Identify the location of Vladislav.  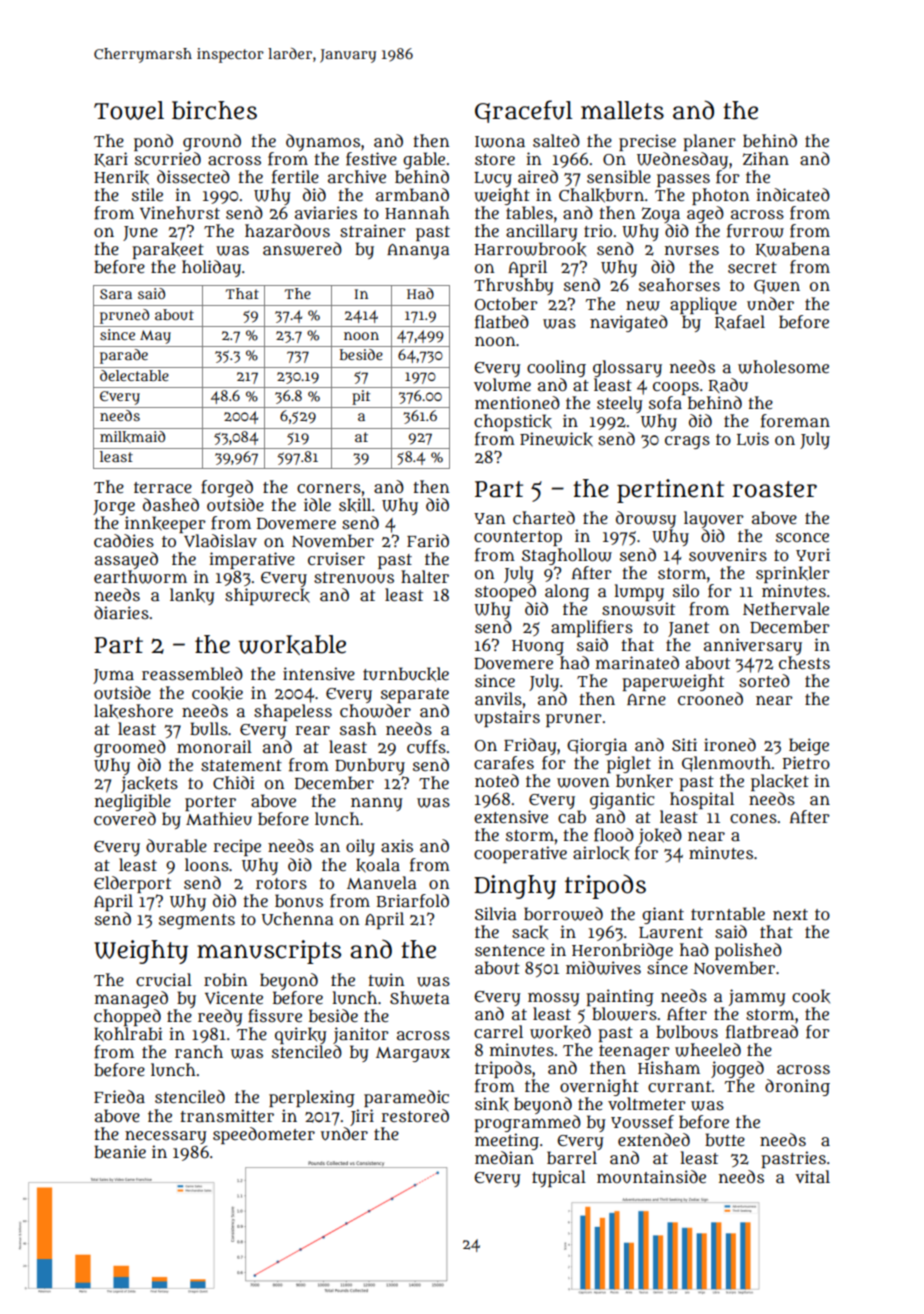
(220, 540).
